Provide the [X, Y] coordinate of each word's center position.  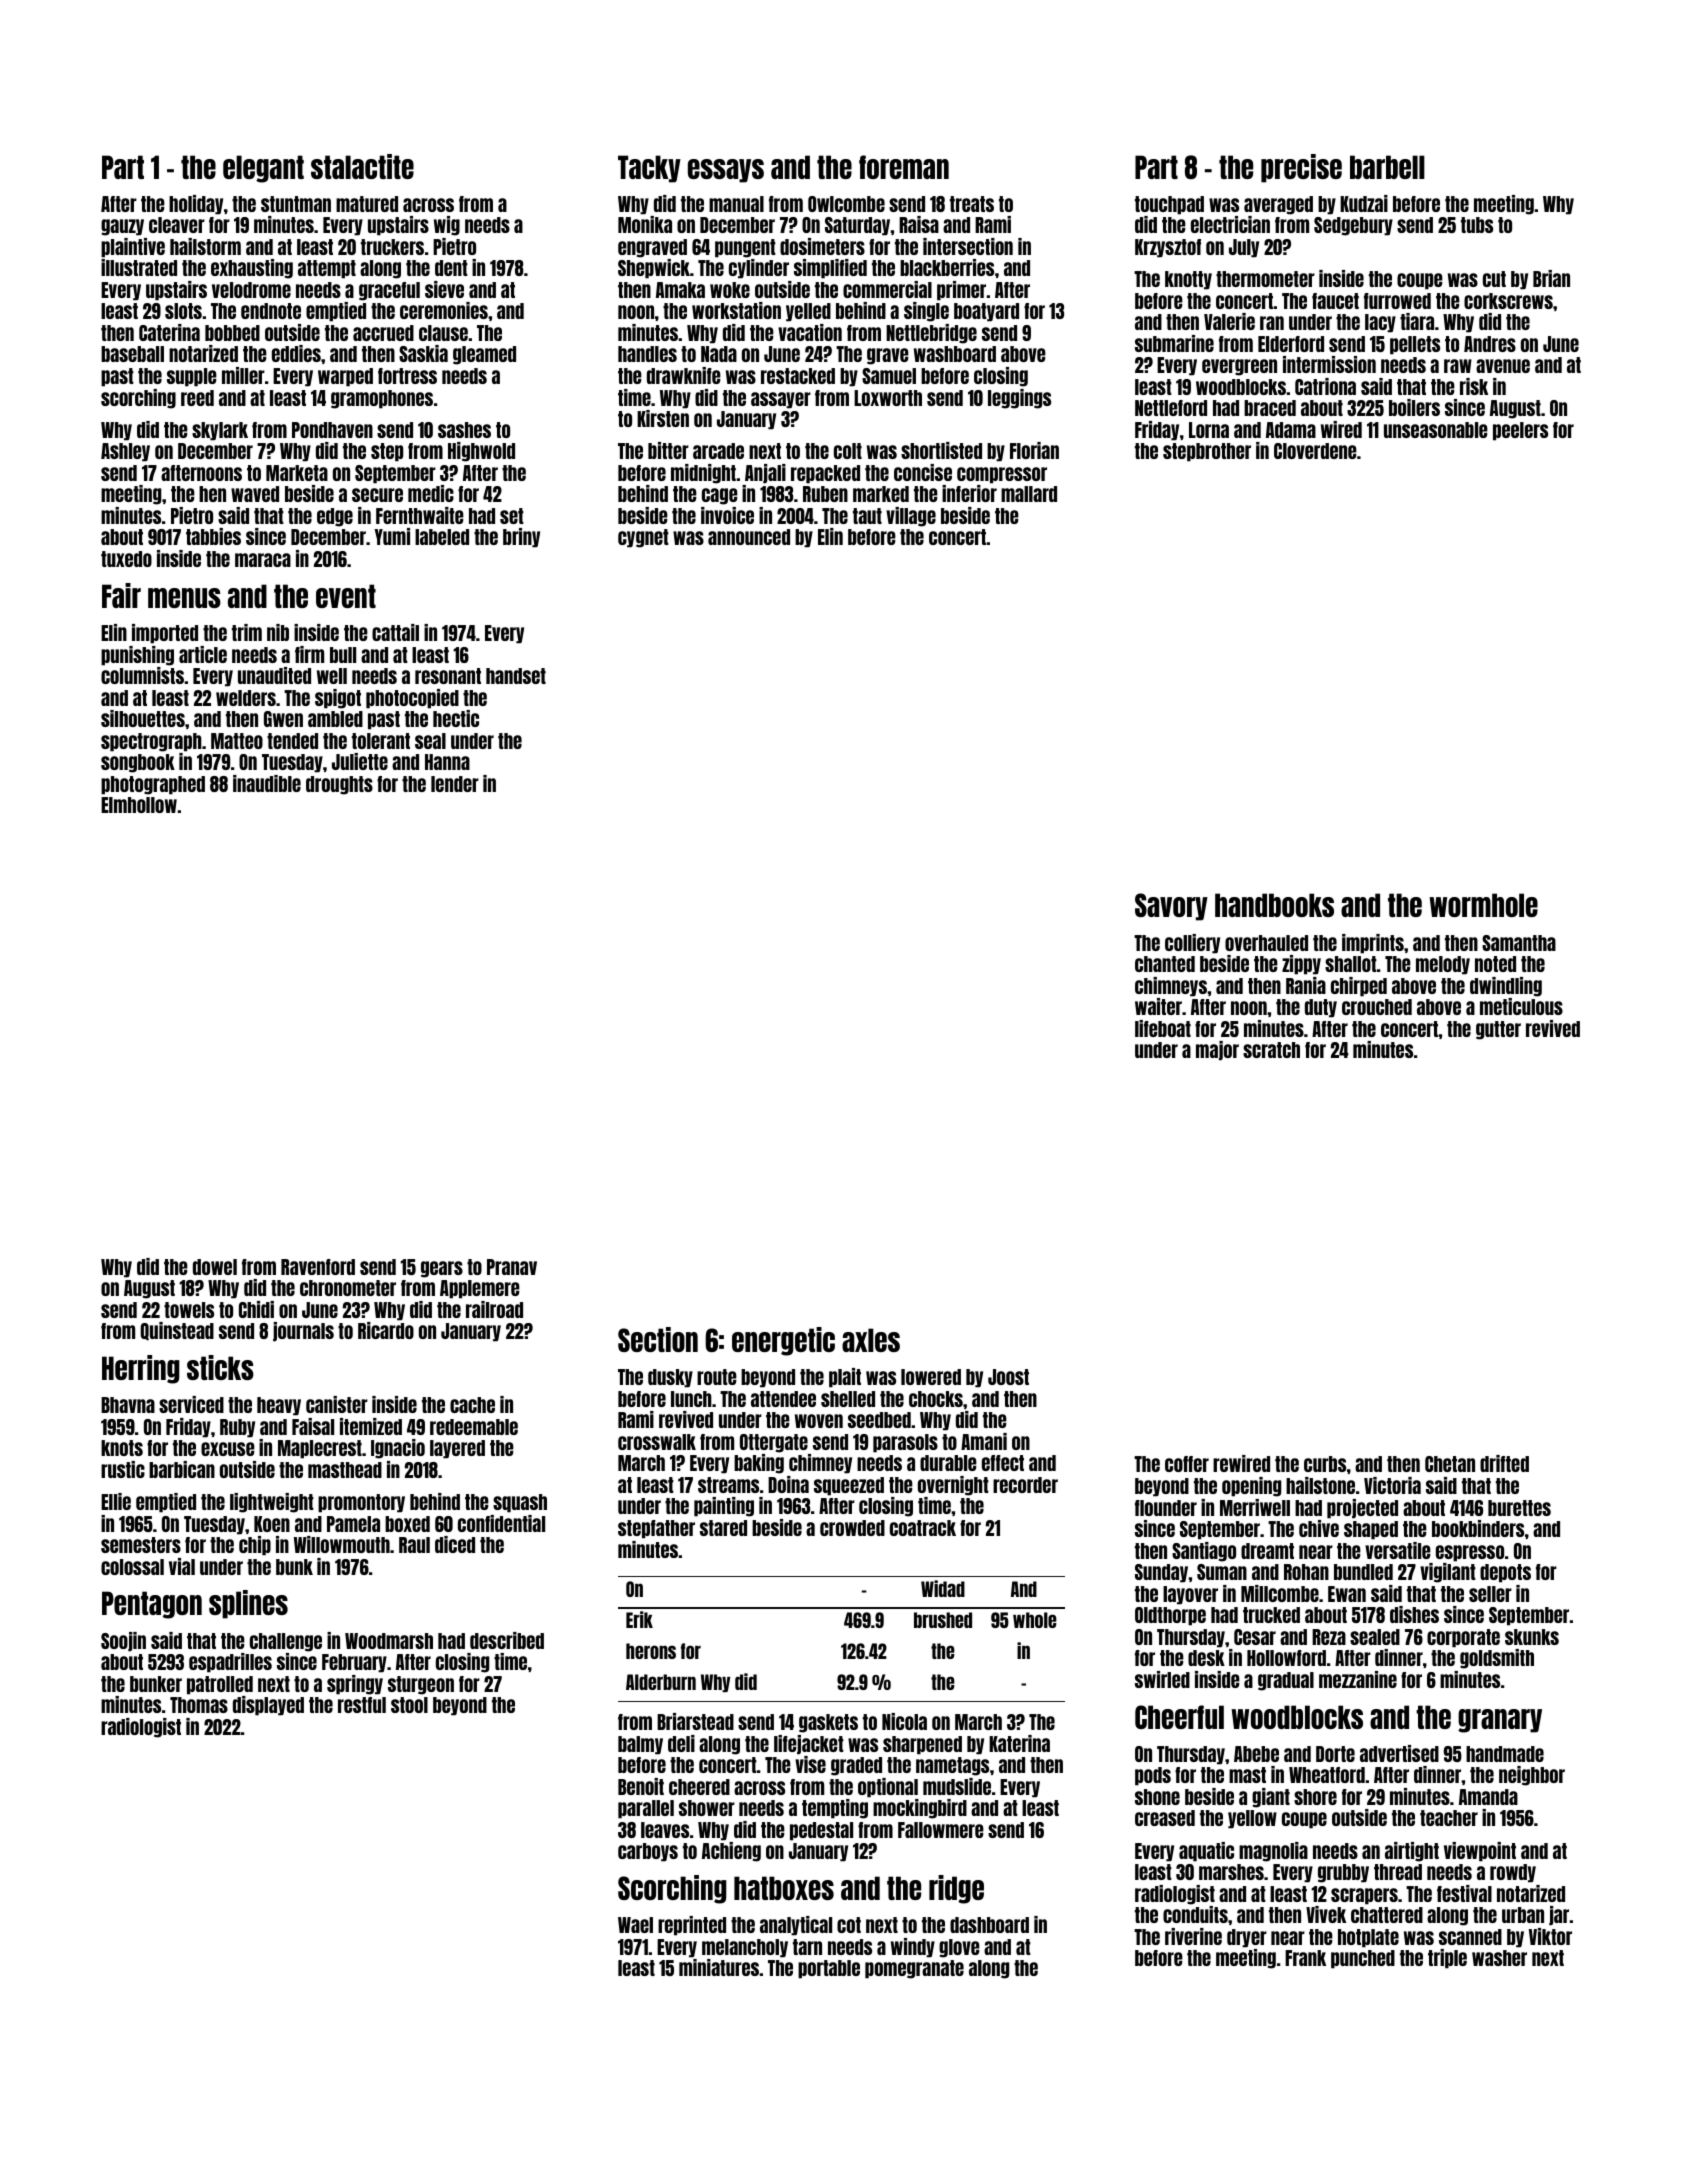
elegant [263, 169]
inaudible [267, 783]
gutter [1498, 1030]
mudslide [957, 1786]
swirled [1162, 1679]
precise [1301, 168]
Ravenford [318, 1267]
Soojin [123, 1642]
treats [972, 204]
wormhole [1483, 905]
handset [516, 676]
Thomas [199, 1705]
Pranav [512, 1267]
